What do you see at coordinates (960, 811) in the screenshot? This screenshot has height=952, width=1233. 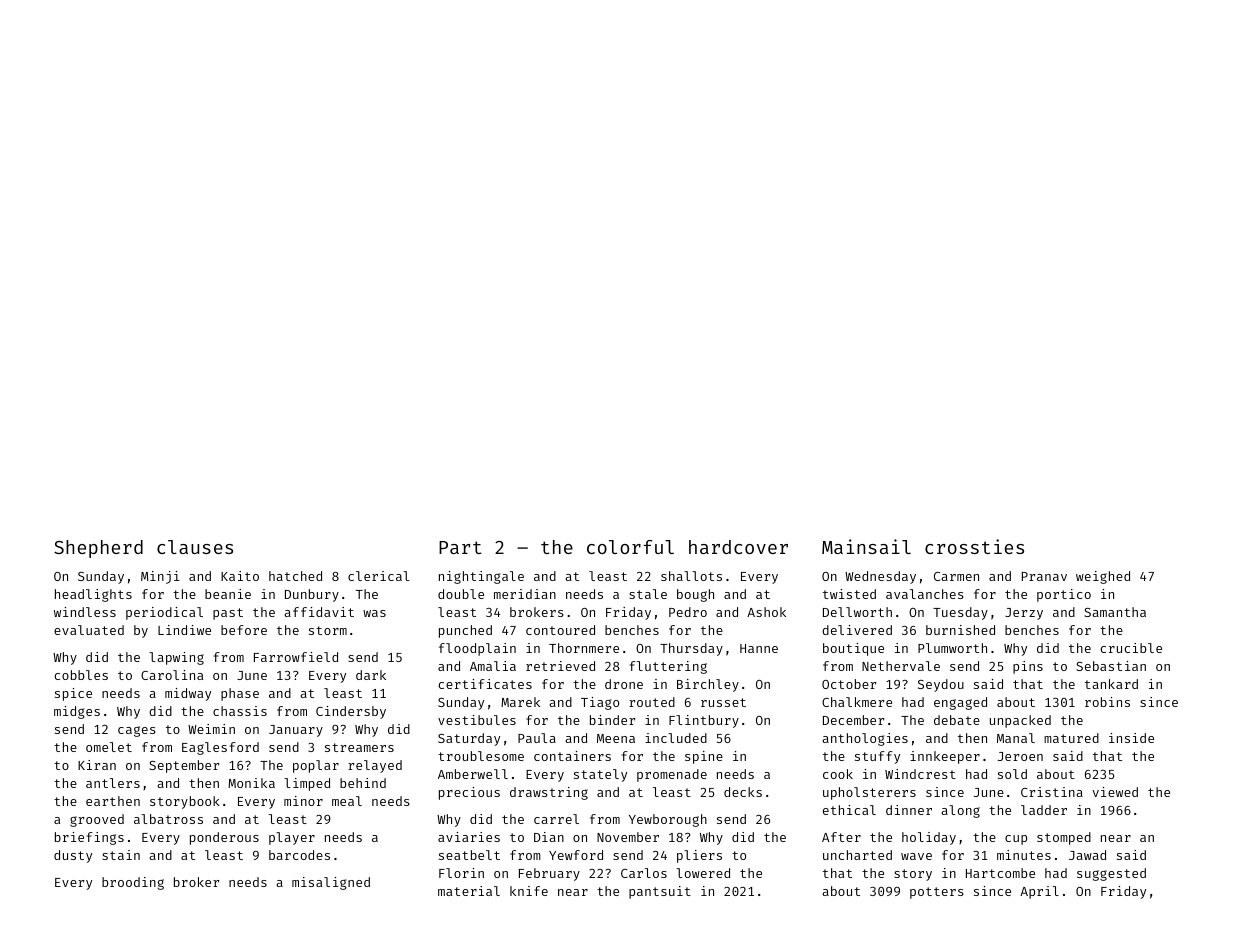 I see `along` at bounding box center [960, 811].
